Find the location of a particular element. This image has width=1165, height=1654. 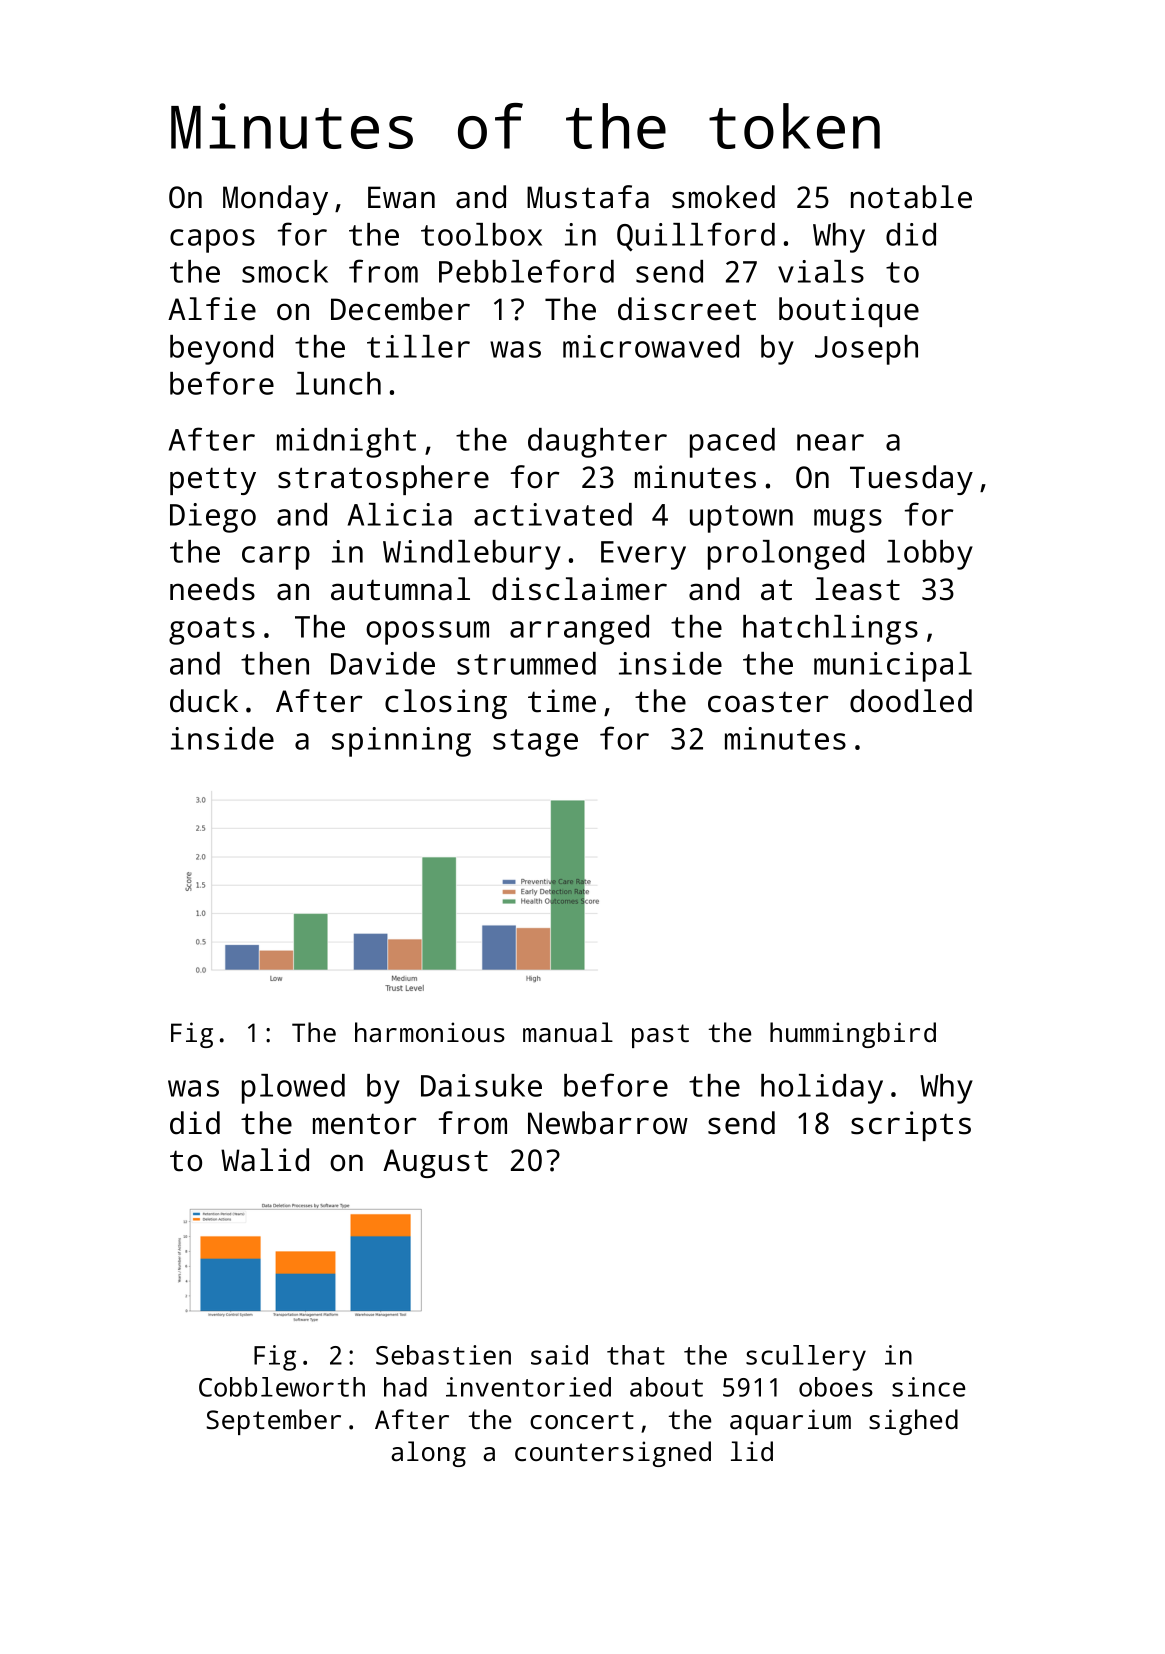

doodled is located at coordinates (911, 701).
